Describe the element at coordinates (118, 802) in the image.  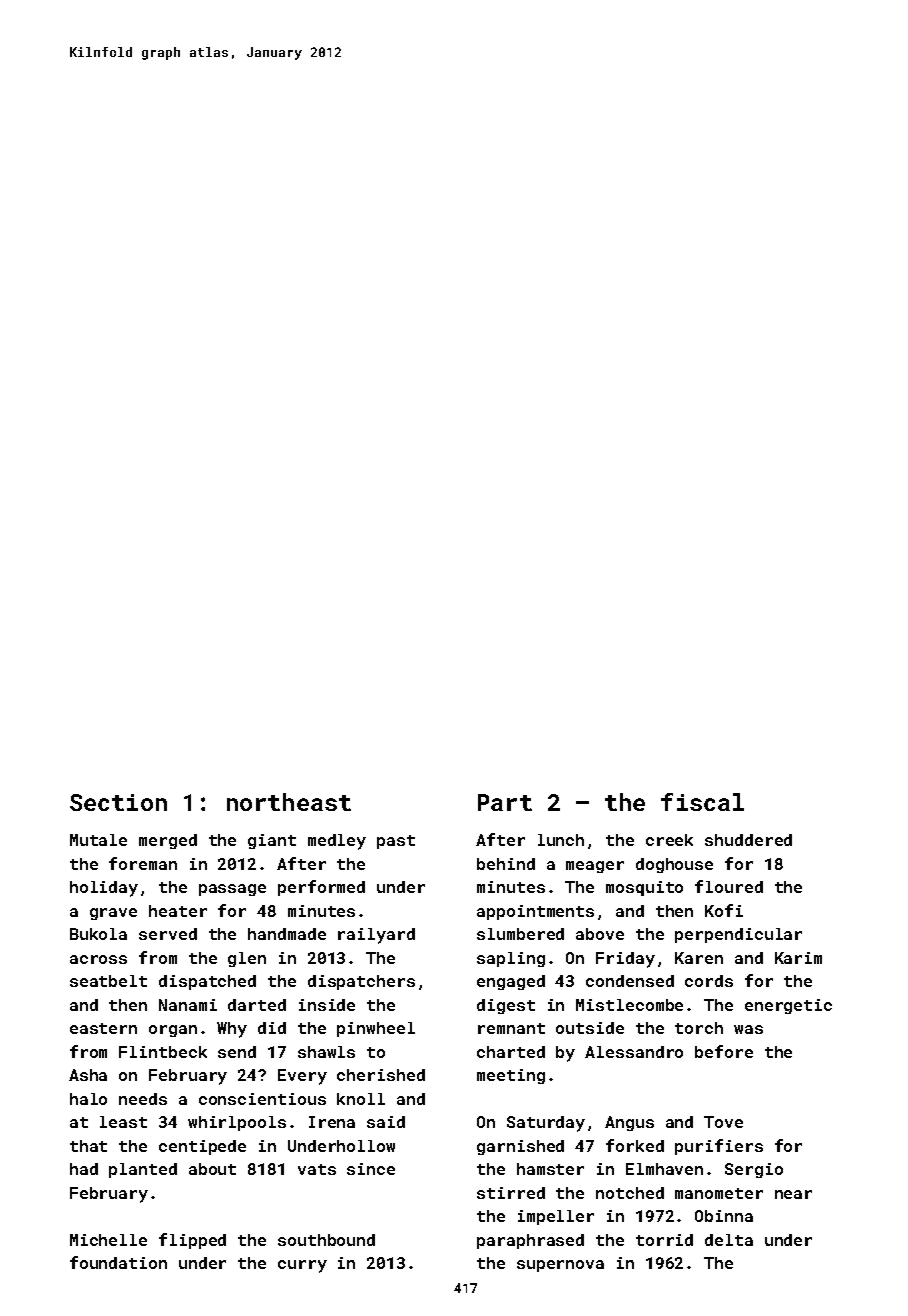
I see `Section` at that location.
